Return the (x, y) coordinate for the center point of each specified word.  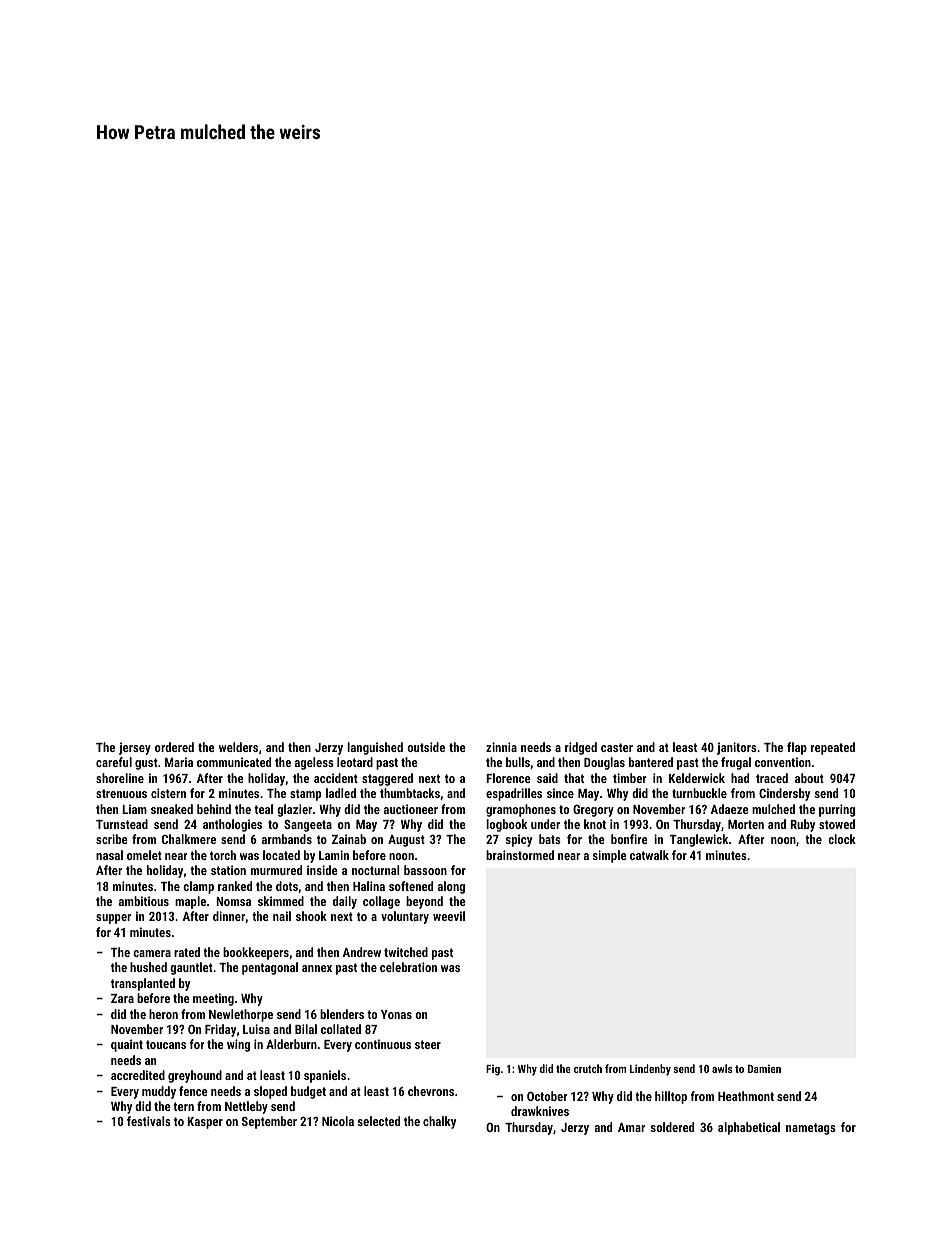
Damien (764, 1068)
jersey (135, 748)
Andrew (362, 952)
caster (617, 747)
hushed (148, 967)
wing (238, 1045)
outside (426, 747)
